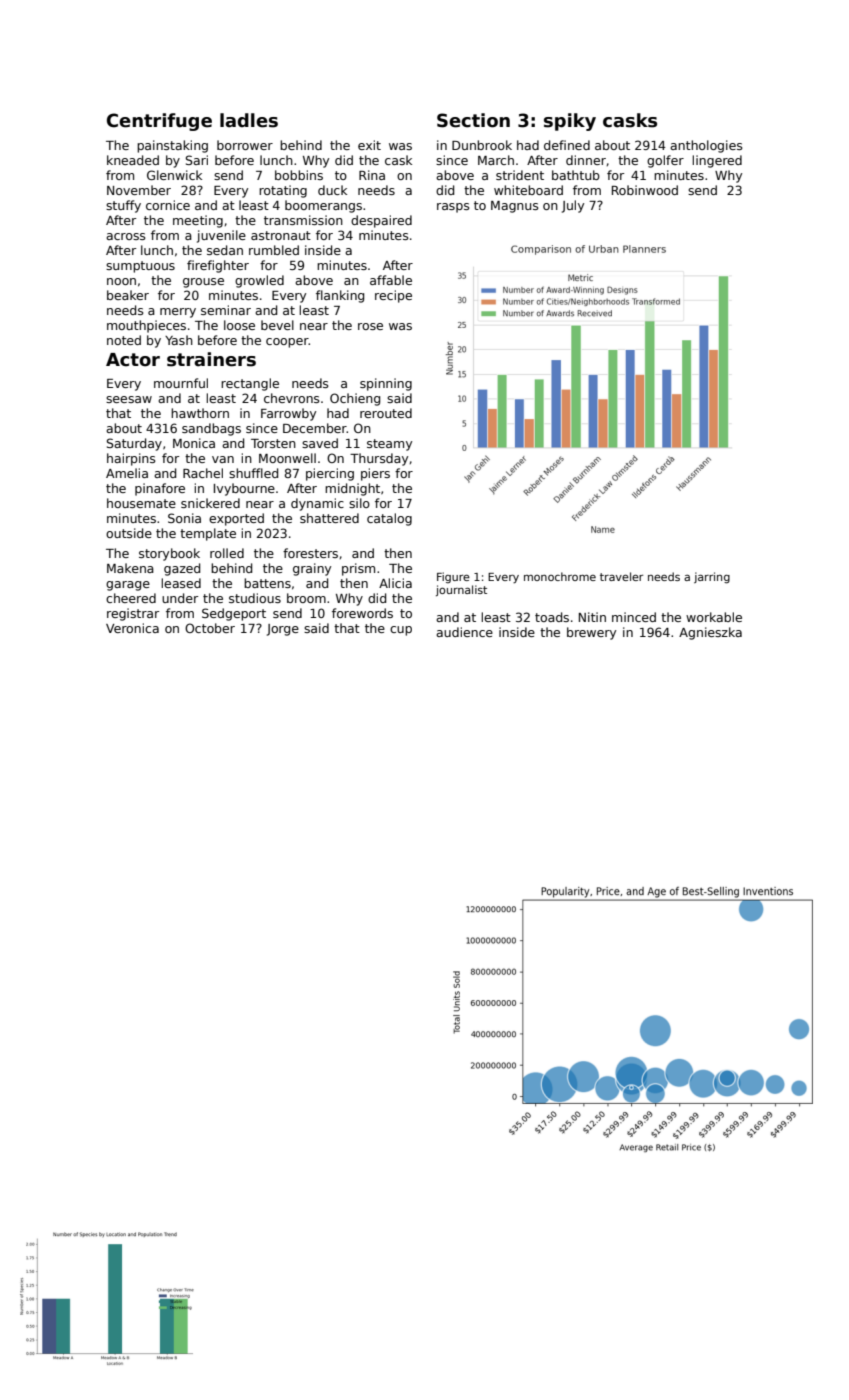 The height and width of the screenshot is (1400, 849). I want to click on spiky, so click(570, 122).
